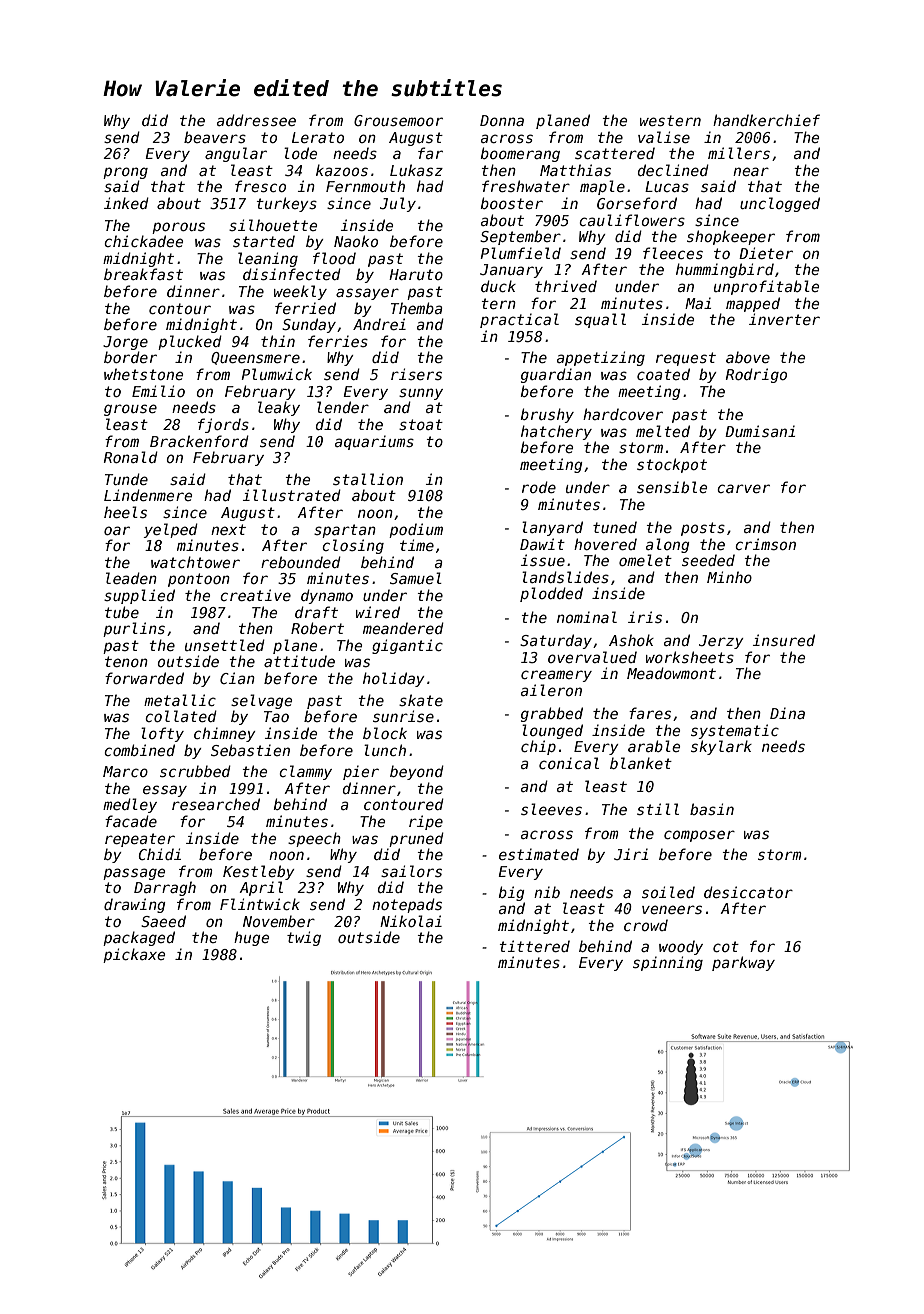  What do you see at coordinates (748, 357) in the screenshot?
I see `above` at bounding box center [748, 357].
